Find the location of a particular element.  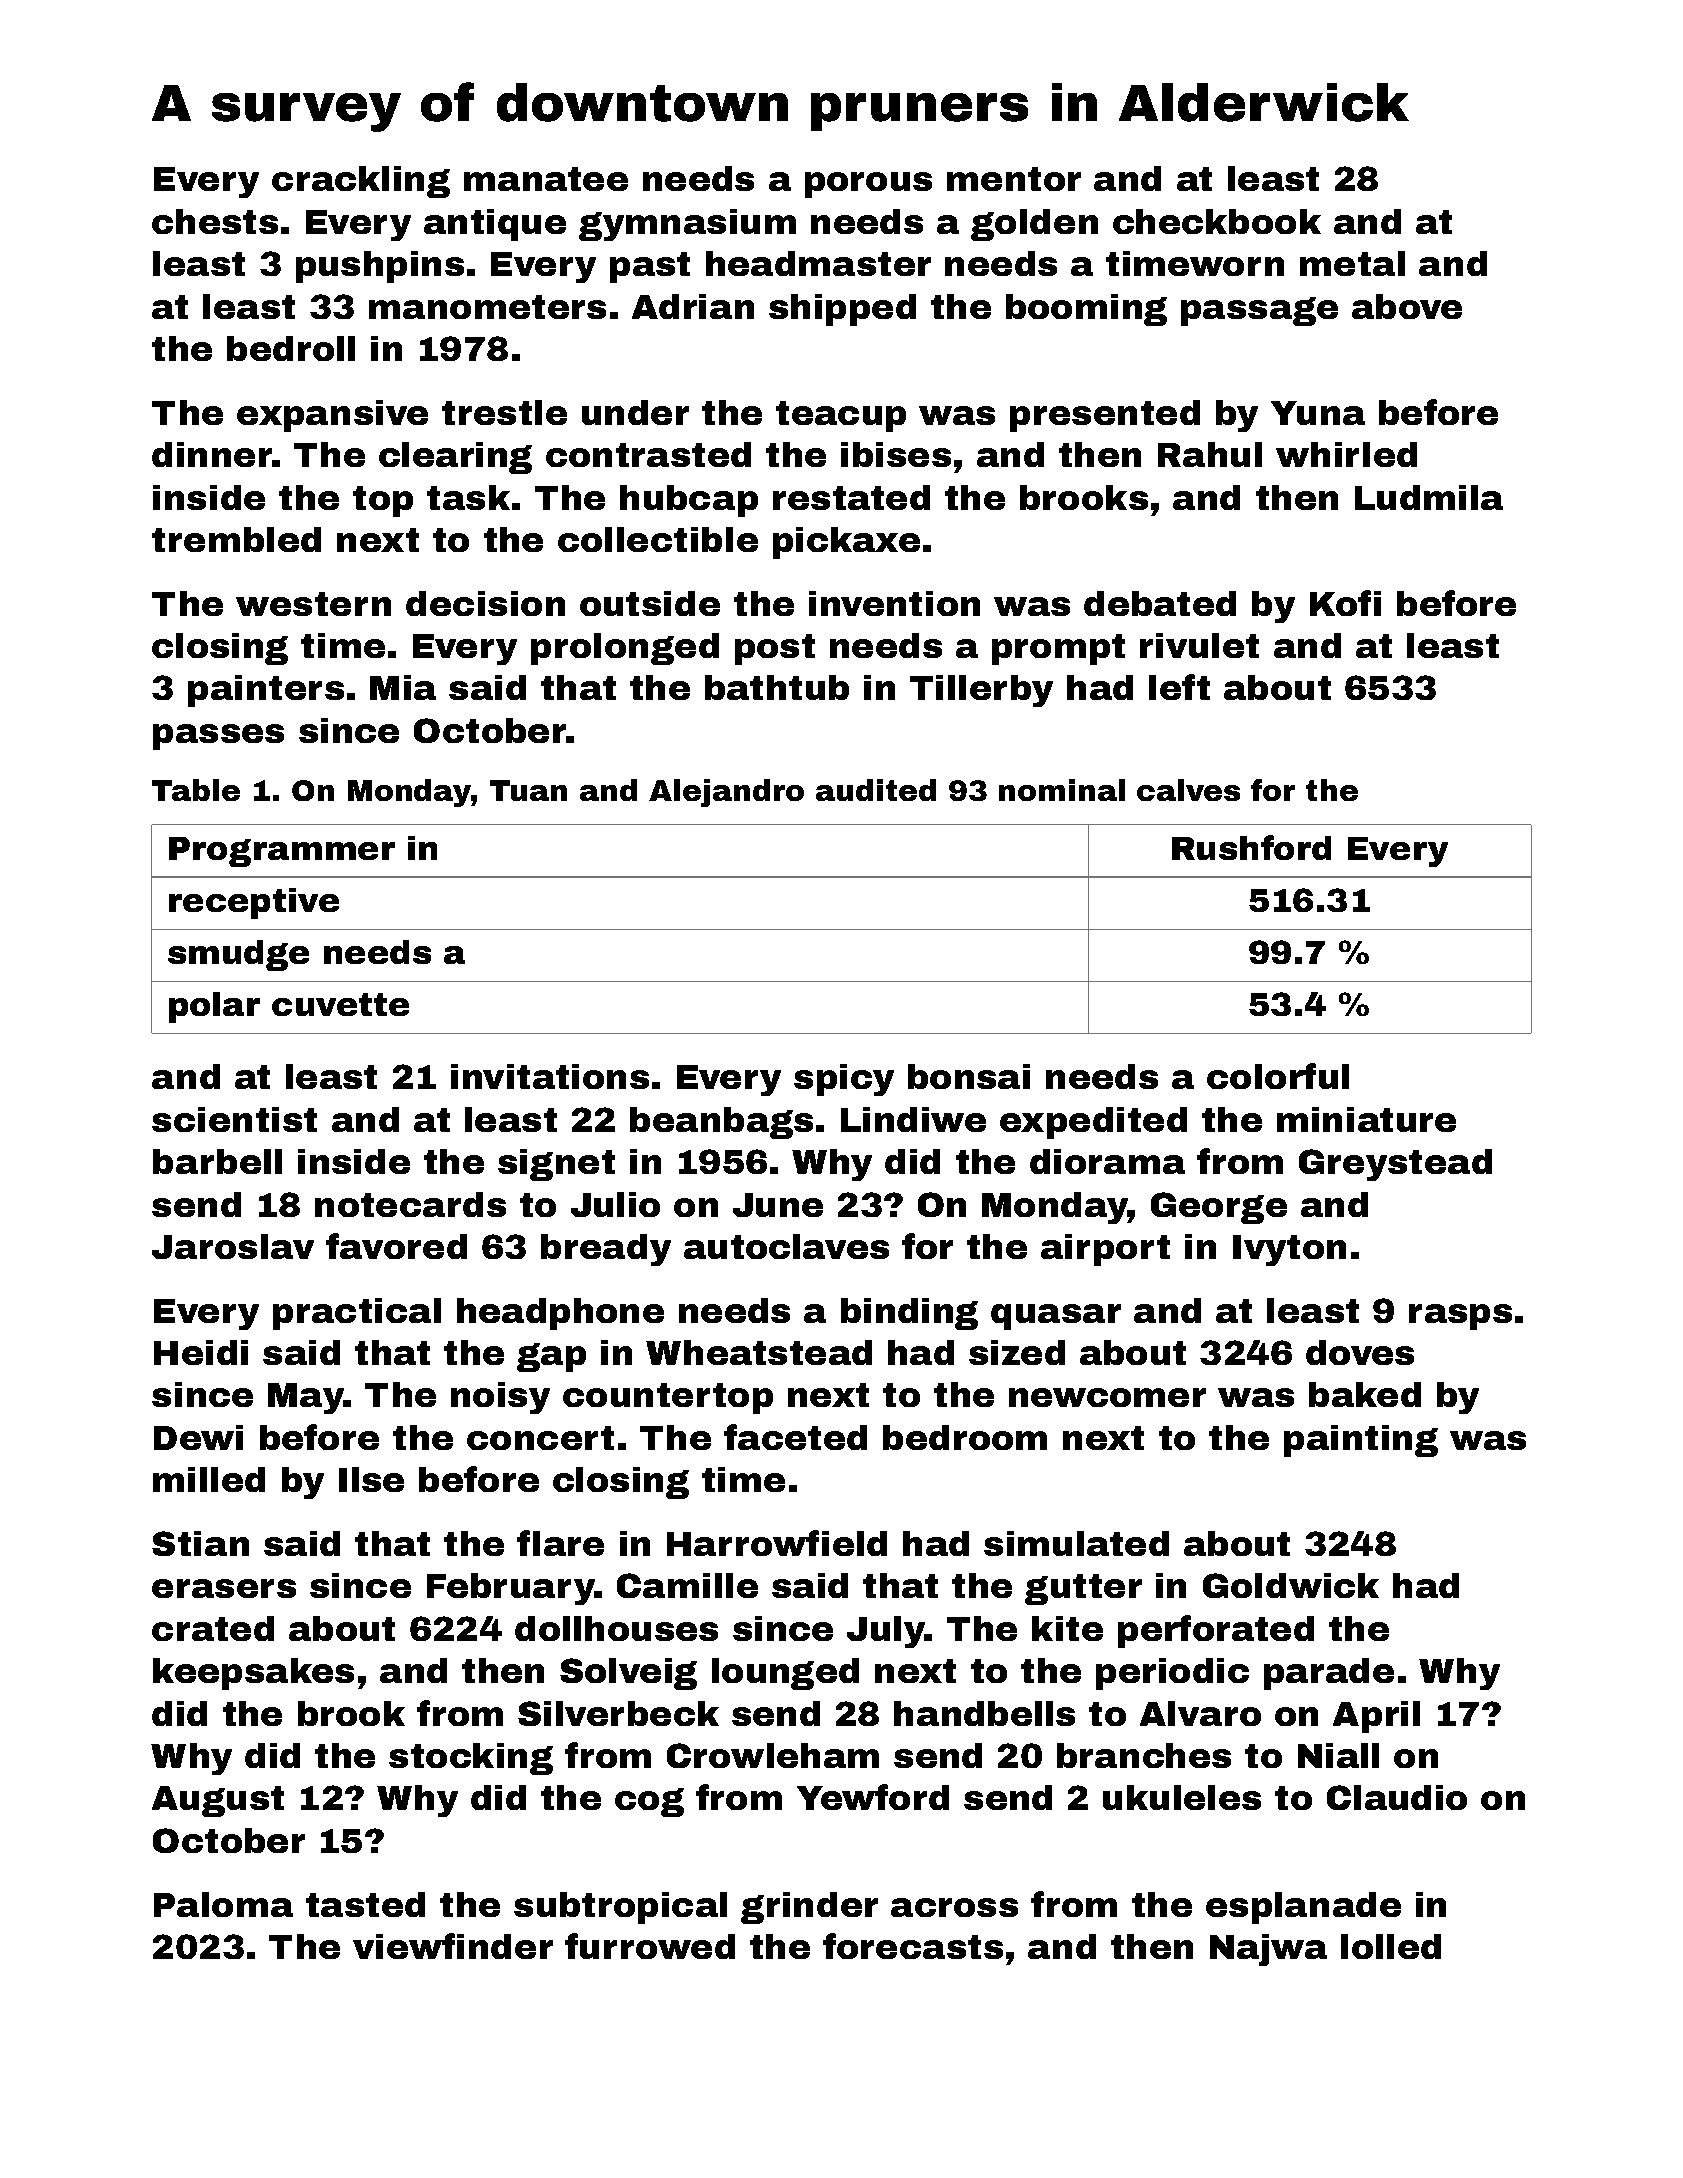

Heidi is located at coordinates (201, 1352).
